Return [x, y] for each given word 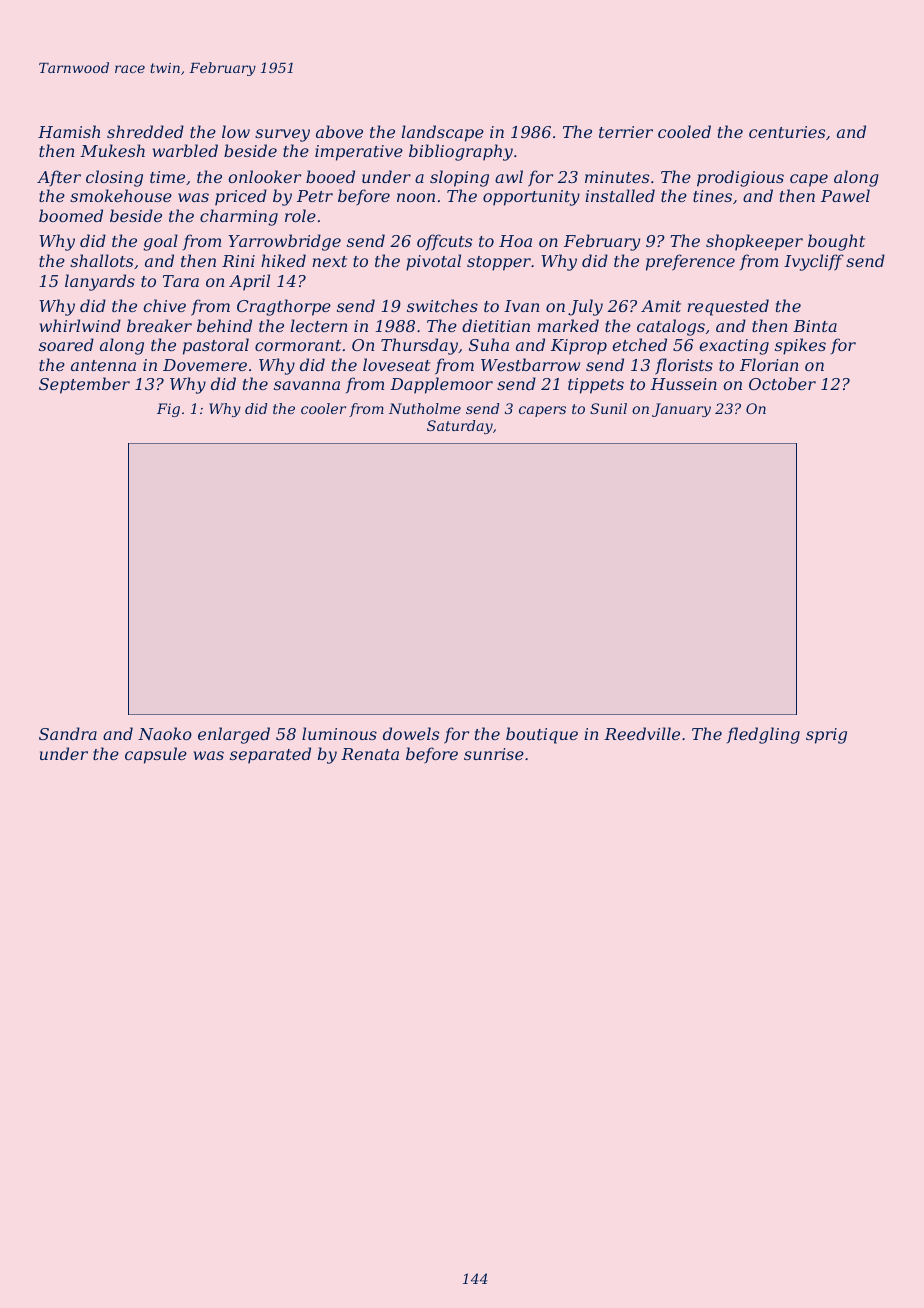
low [236, 131]
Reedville [642, 733]
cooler [323, 408]
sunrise [494, 754]
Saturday [460, 427]
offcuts [444, 242]
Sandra [68, 733]
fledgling [763, 735]
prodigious [740, 178]
